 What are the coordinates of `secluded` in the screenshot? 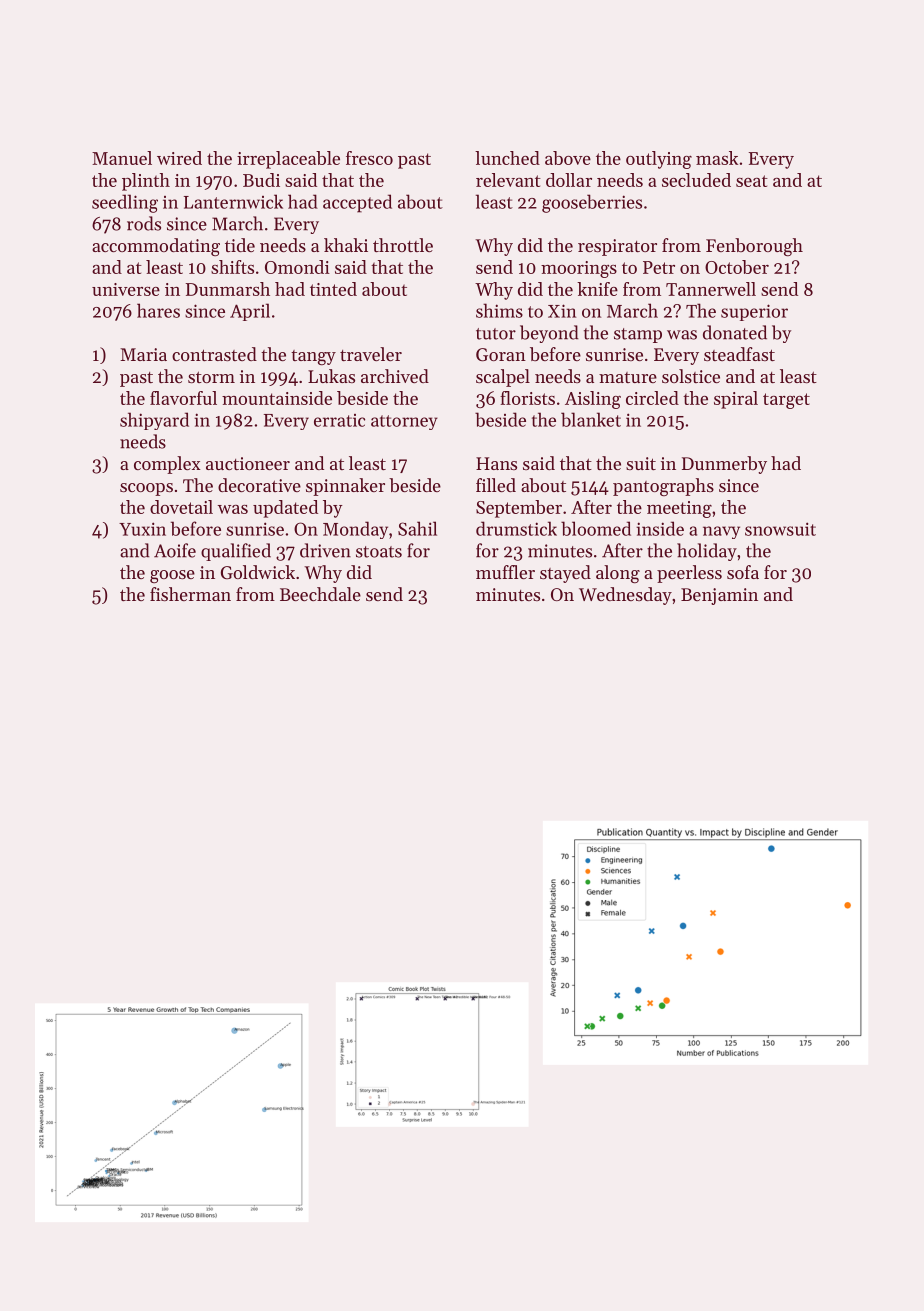 It's located at (696, 180).
